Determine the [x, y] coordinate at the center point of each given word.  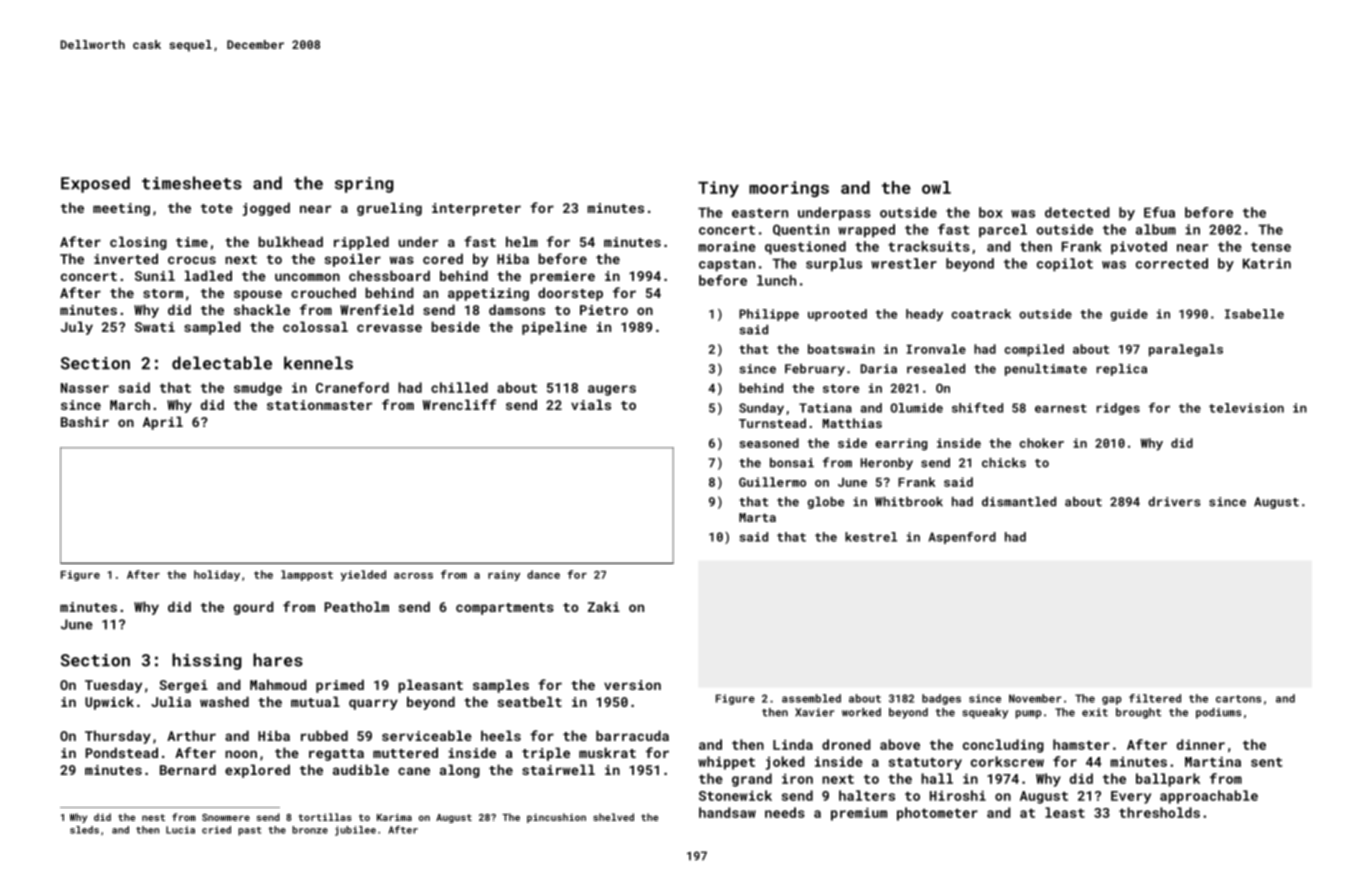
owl [936, 187]
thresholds [1159, 812]
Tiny [718, 189]
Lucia [180, 830]
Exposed [95, 184]
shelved [613, 817]
